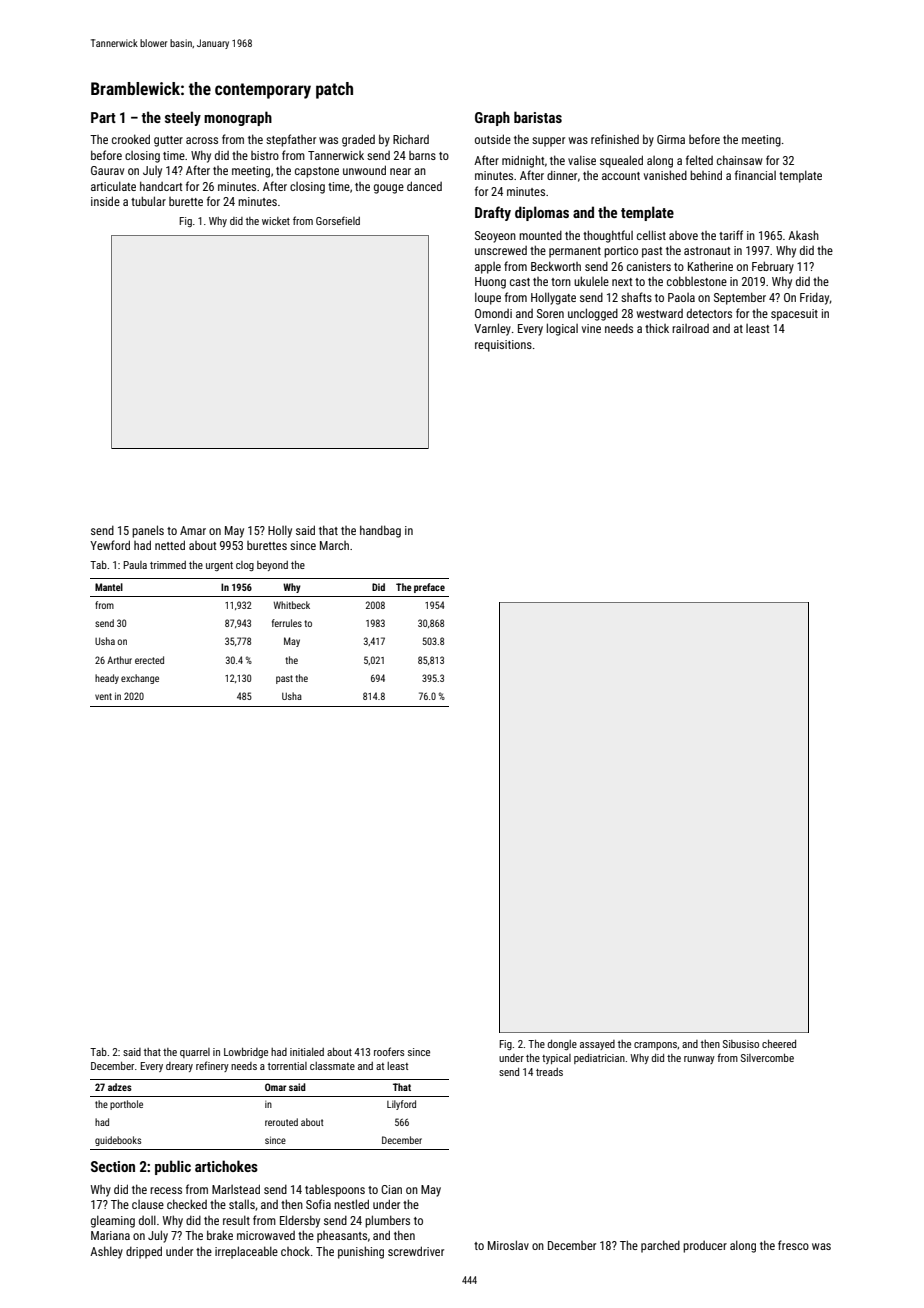  Describe the element at coordinates (173, 1167) in the page. I see `public` at that location.
